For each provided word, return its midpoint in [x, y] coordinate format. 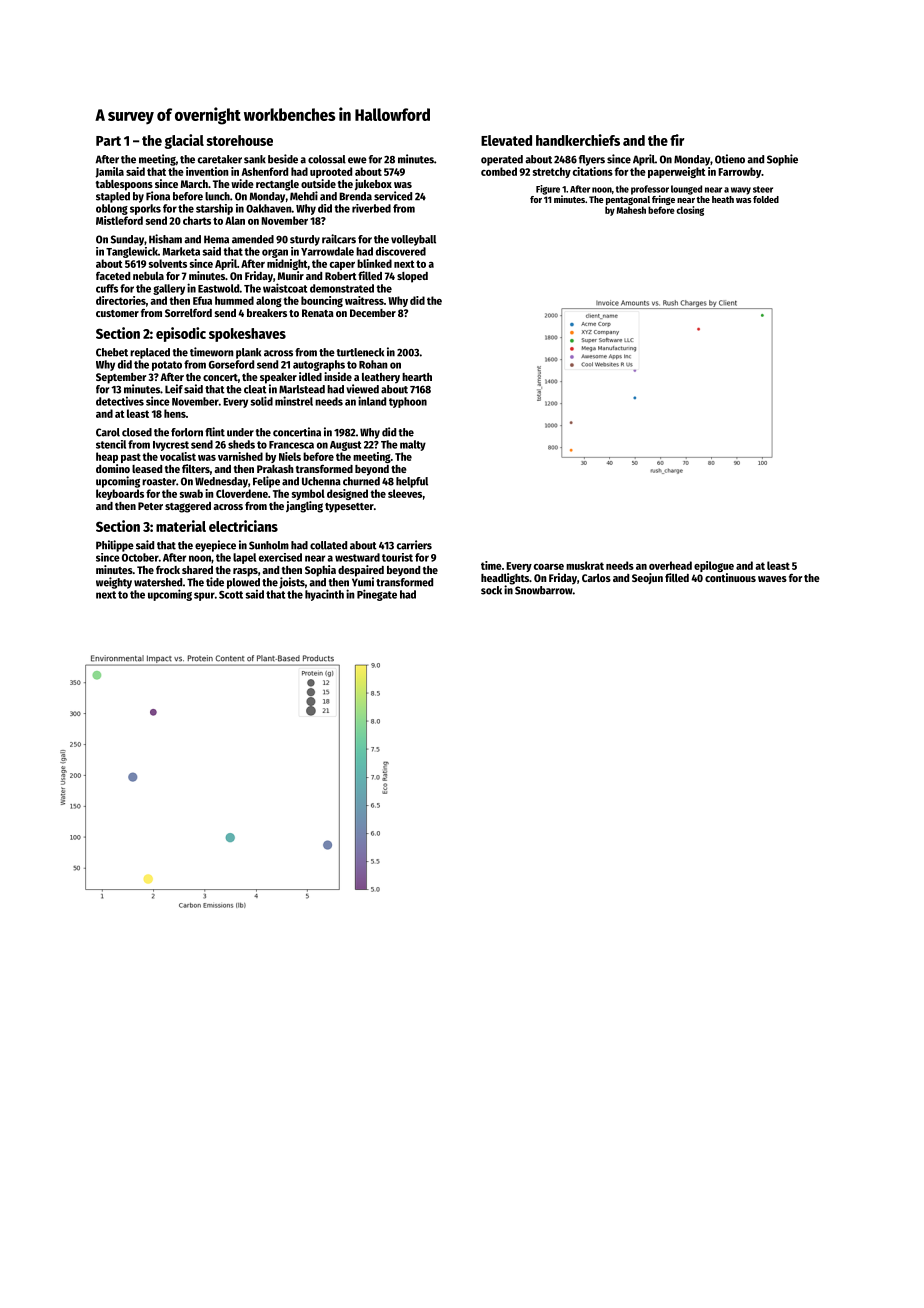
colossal [327, 159]
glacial [184, 141]
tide [215, 582]
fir [677, 140]
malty [413, 445]
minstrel [294, 401]
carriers [414, 545]
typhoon [408, 402]
